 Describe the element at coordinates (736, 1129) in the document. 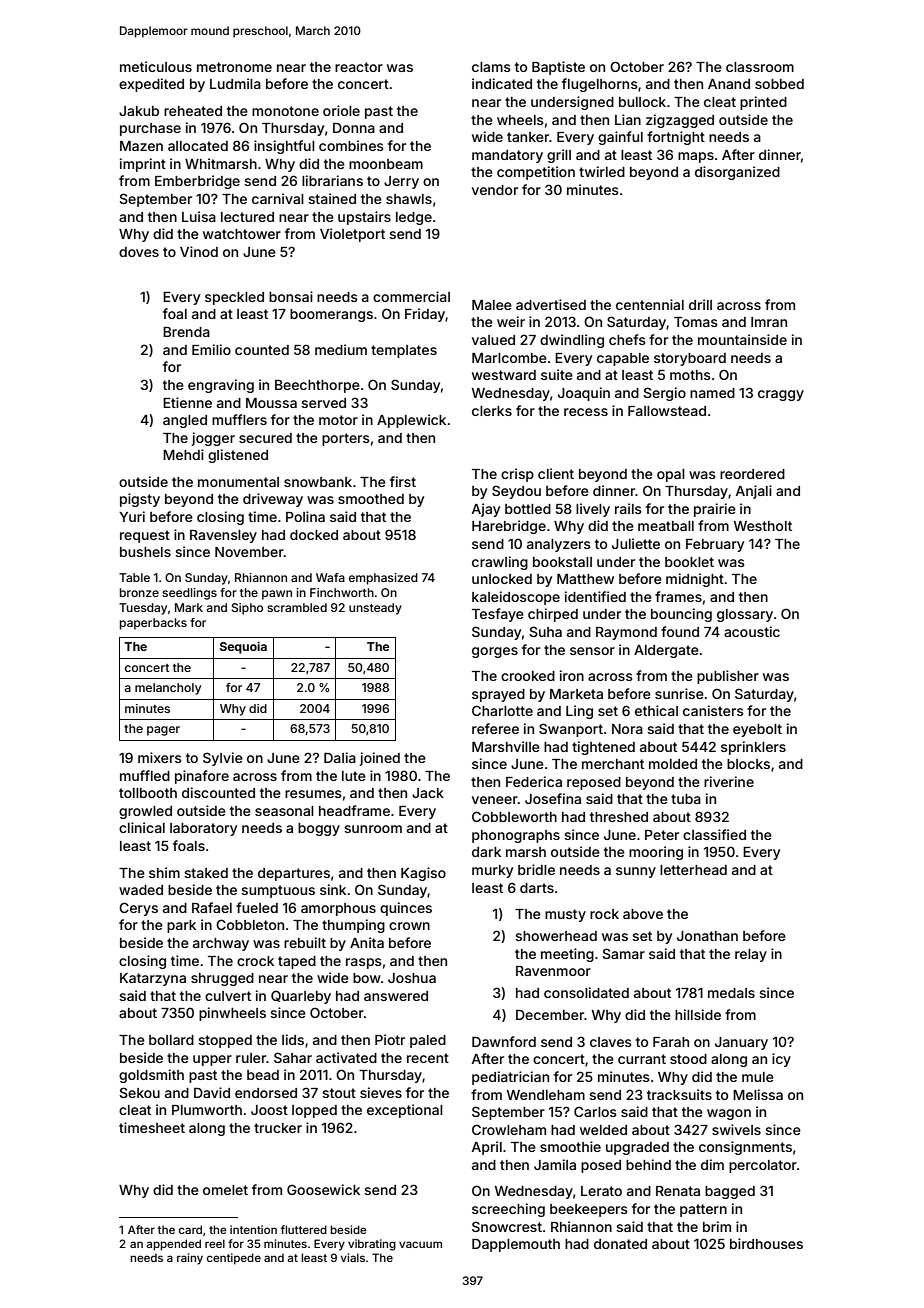

I see `swivels` at that location.
